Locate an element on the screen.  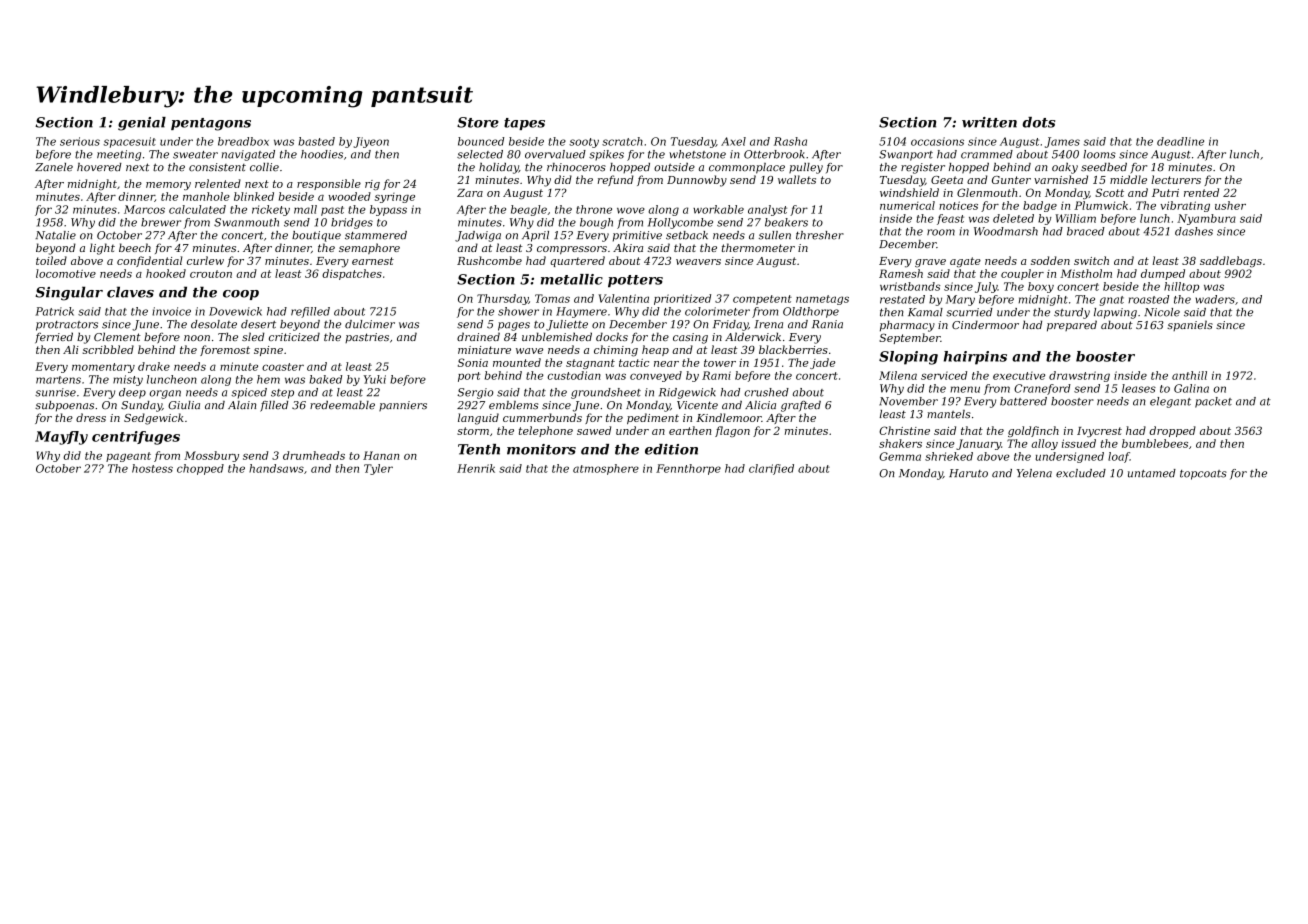
momentary is located at coordinates (103, 368).
